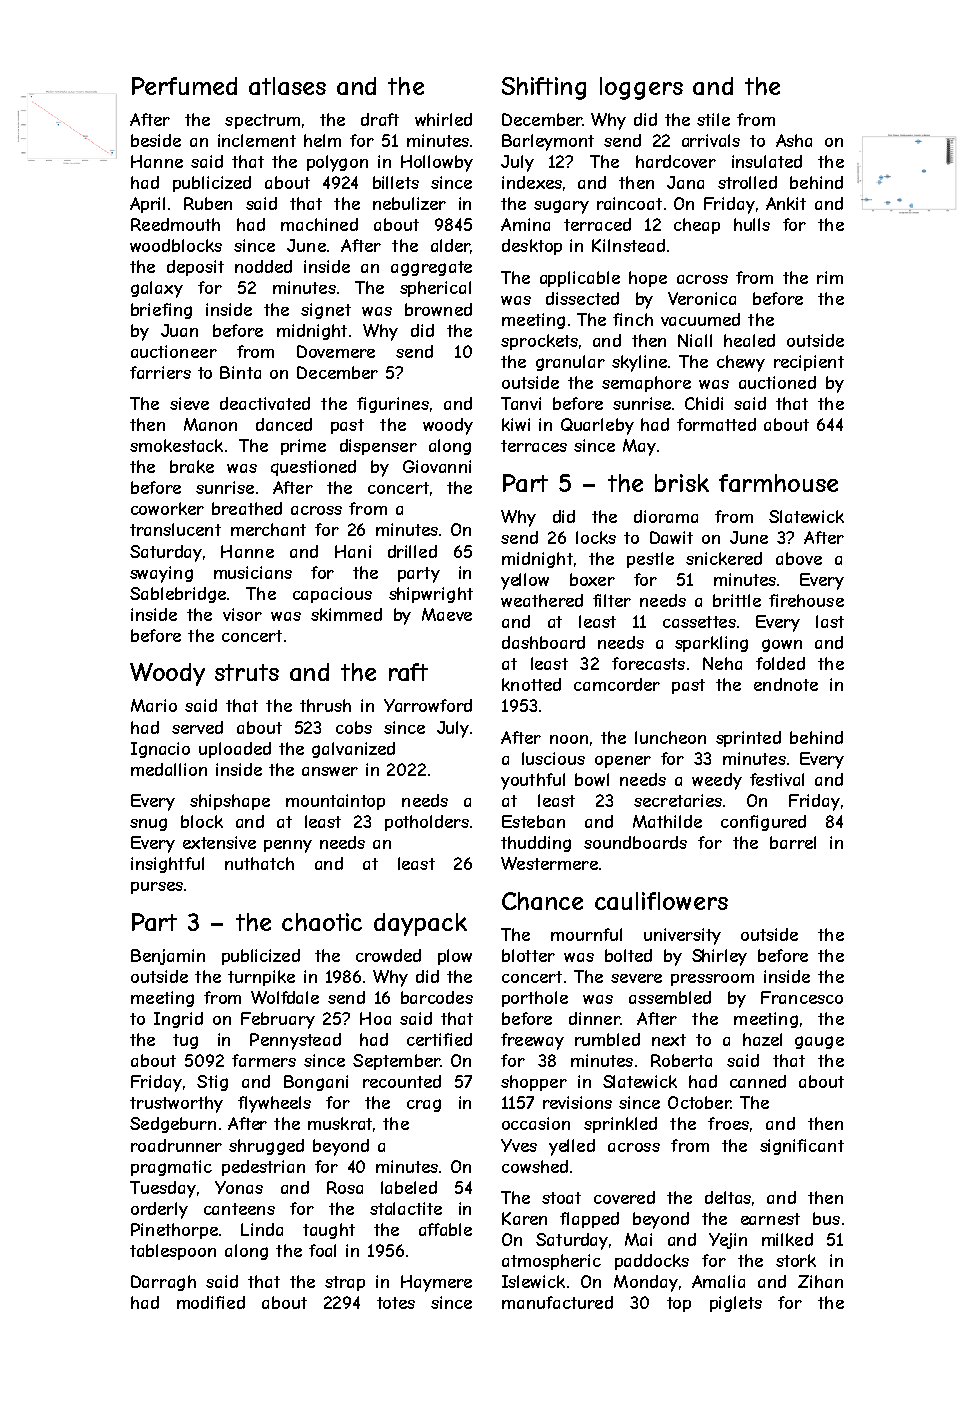 This screenshot has width=974, height=1411. What do you see at coordinates (539, 342) in the screenshot?
I see `sprockets` at bounding box center [539, 342].
